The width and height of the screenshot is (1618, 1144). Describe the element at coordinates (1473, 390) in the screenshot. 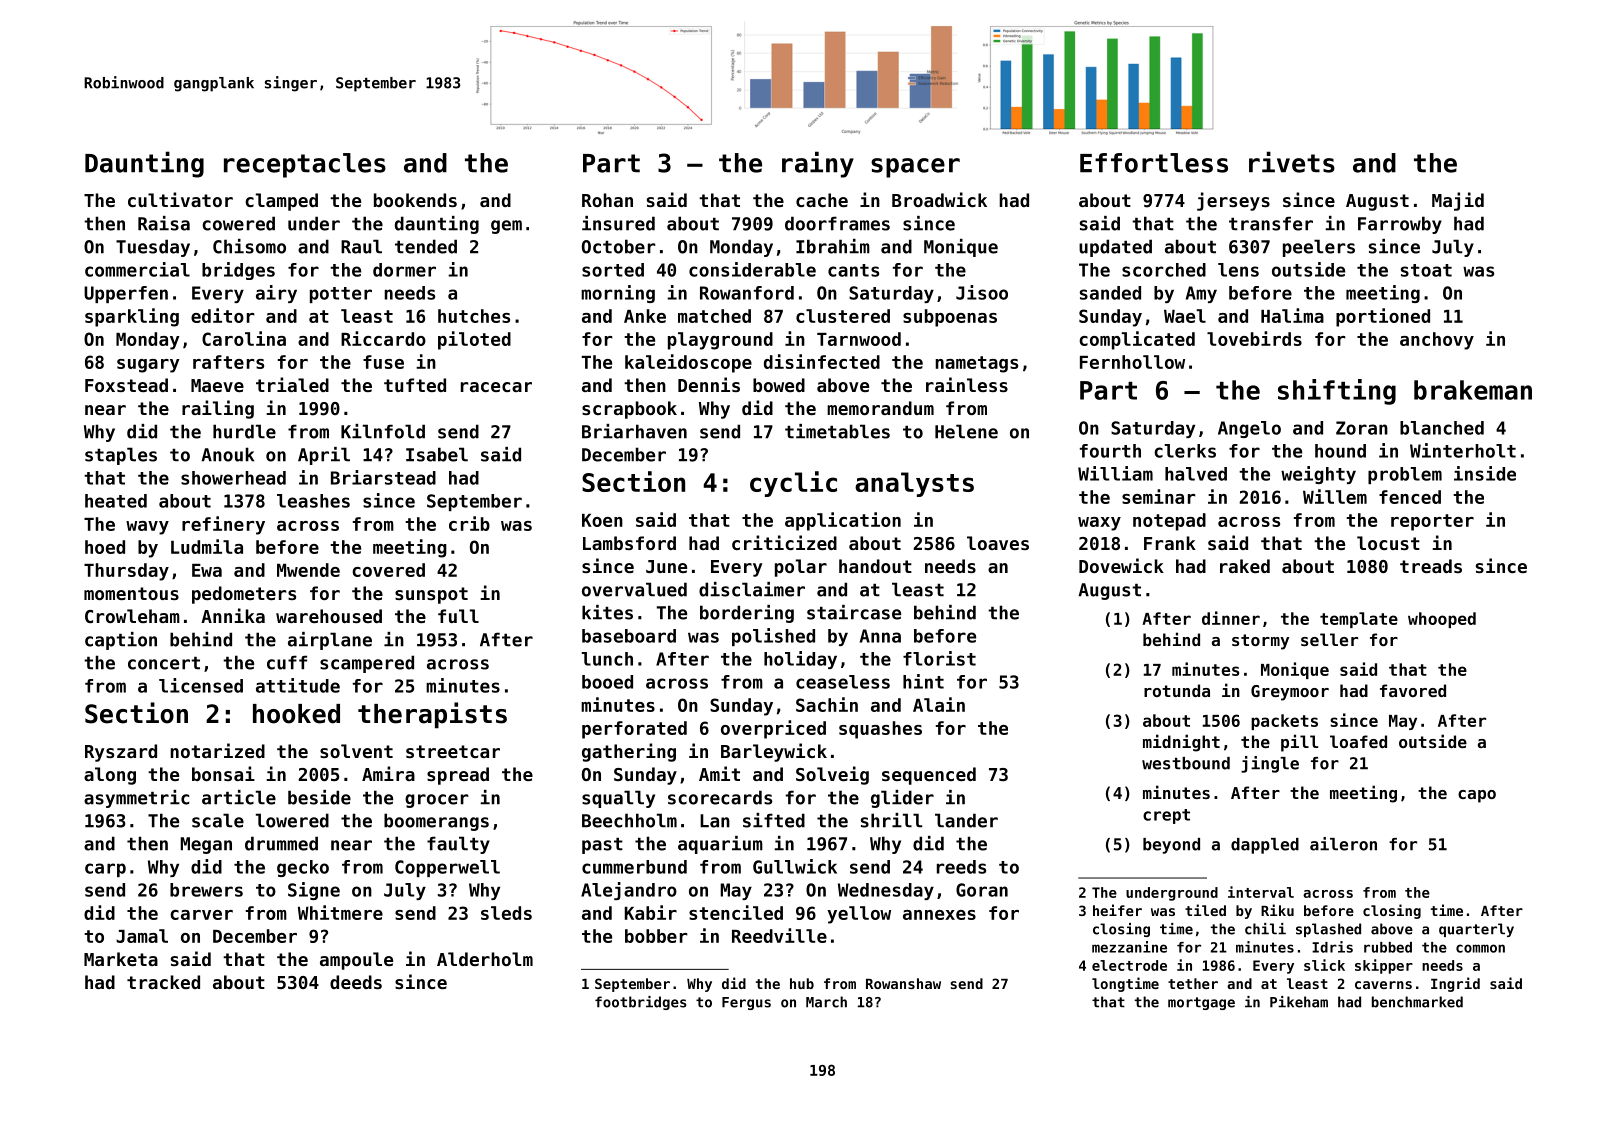

I see `brakeman` at that location.
